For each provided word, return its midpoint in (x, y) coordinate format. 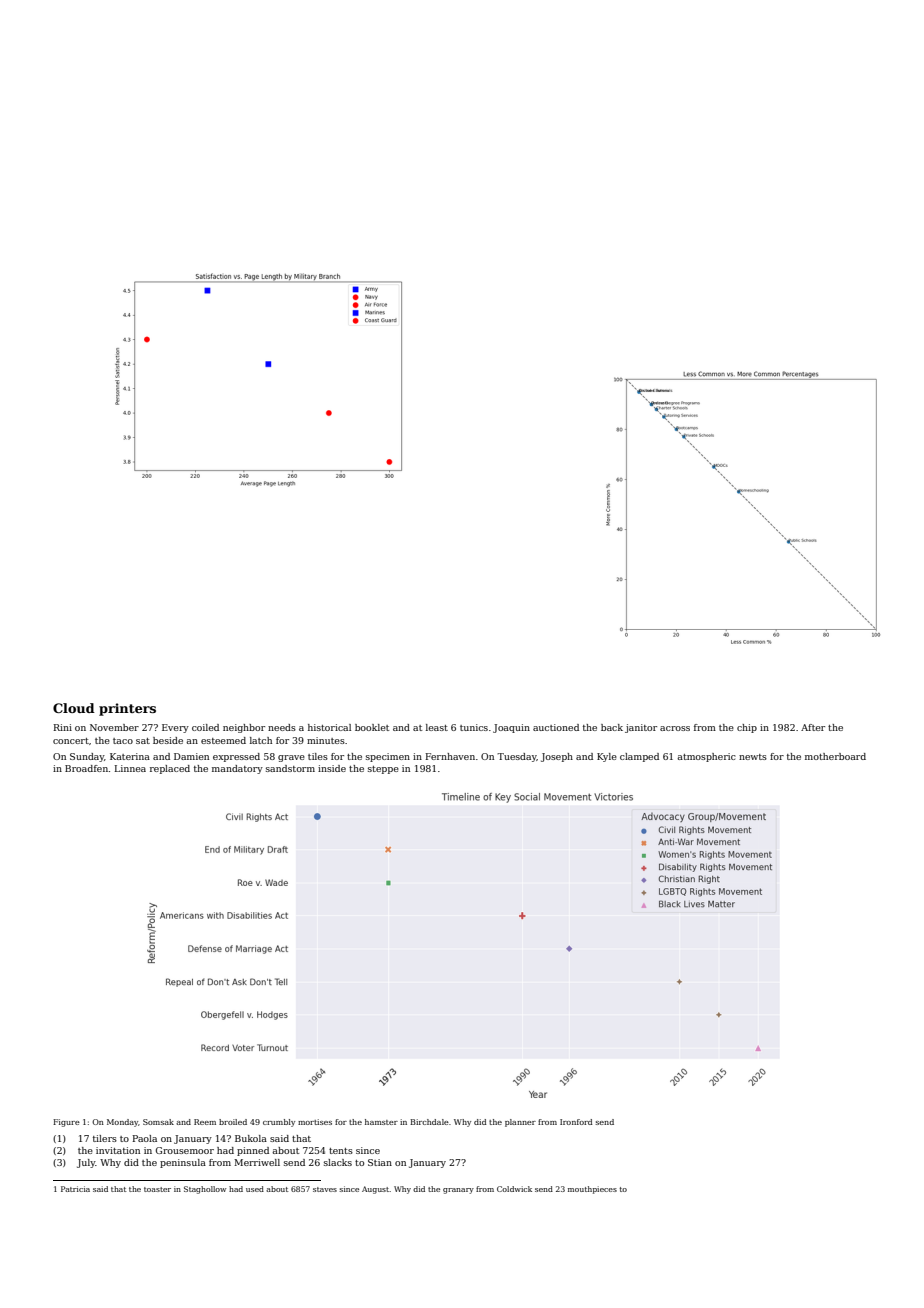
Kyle (607, 757)
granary (458, 1191)
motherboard (835, 756)
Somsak (158, 1122)
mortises (315, 1122)
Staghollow (205, 1190)
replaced (170, 769)
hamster (381, 1122)
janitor (641, 728)
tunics (474, 727)
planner (520, 1123)
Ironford (576, 1122)
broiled (233, 1122)
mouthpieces (592, 1190)
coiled (205, 727)
